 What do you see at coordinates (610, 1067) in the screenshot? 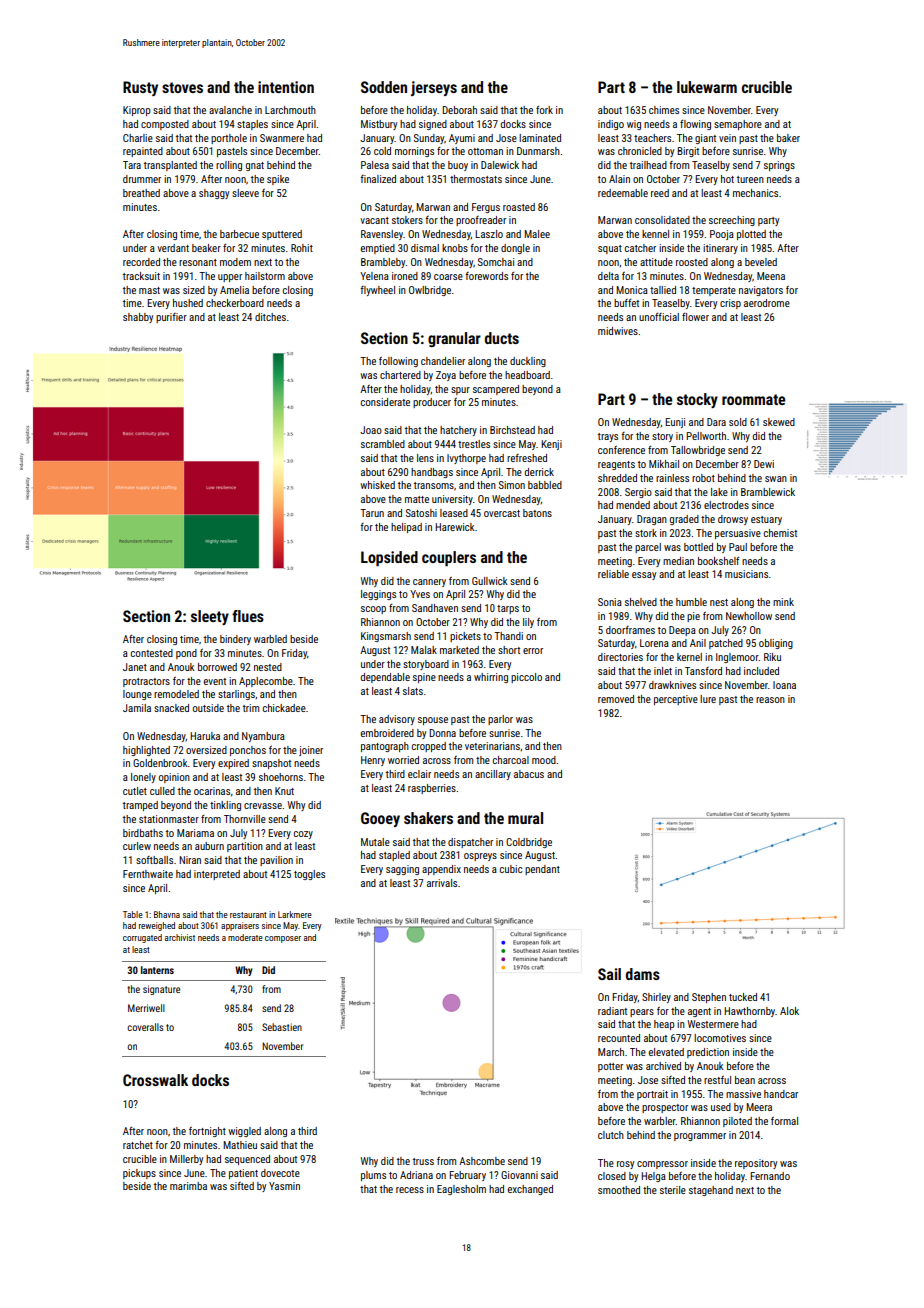
I see `potter` at bounding box center [610, 1067].
